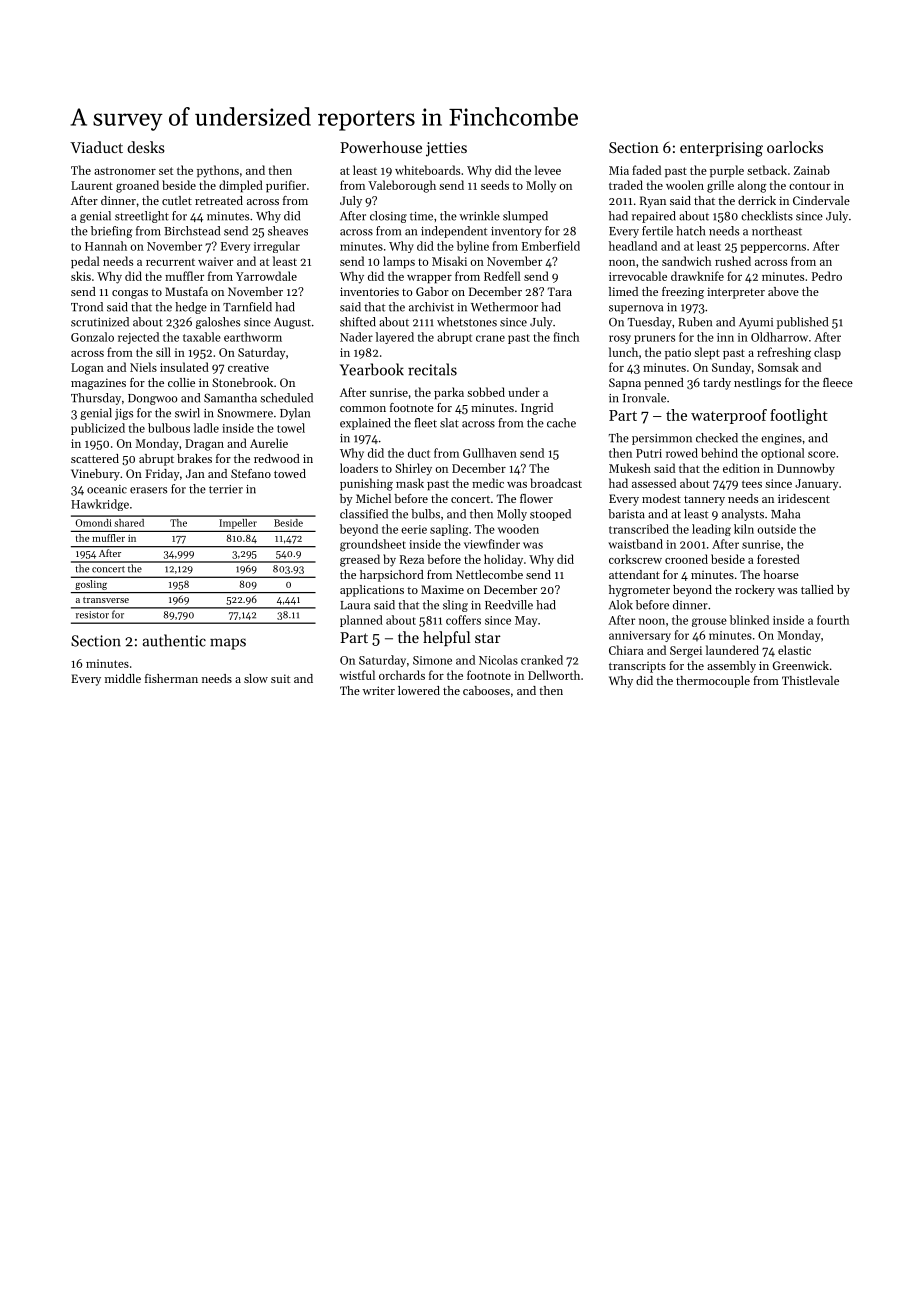 The image size is (924, 1308). I want to click on Reza, so click(412, 559).
